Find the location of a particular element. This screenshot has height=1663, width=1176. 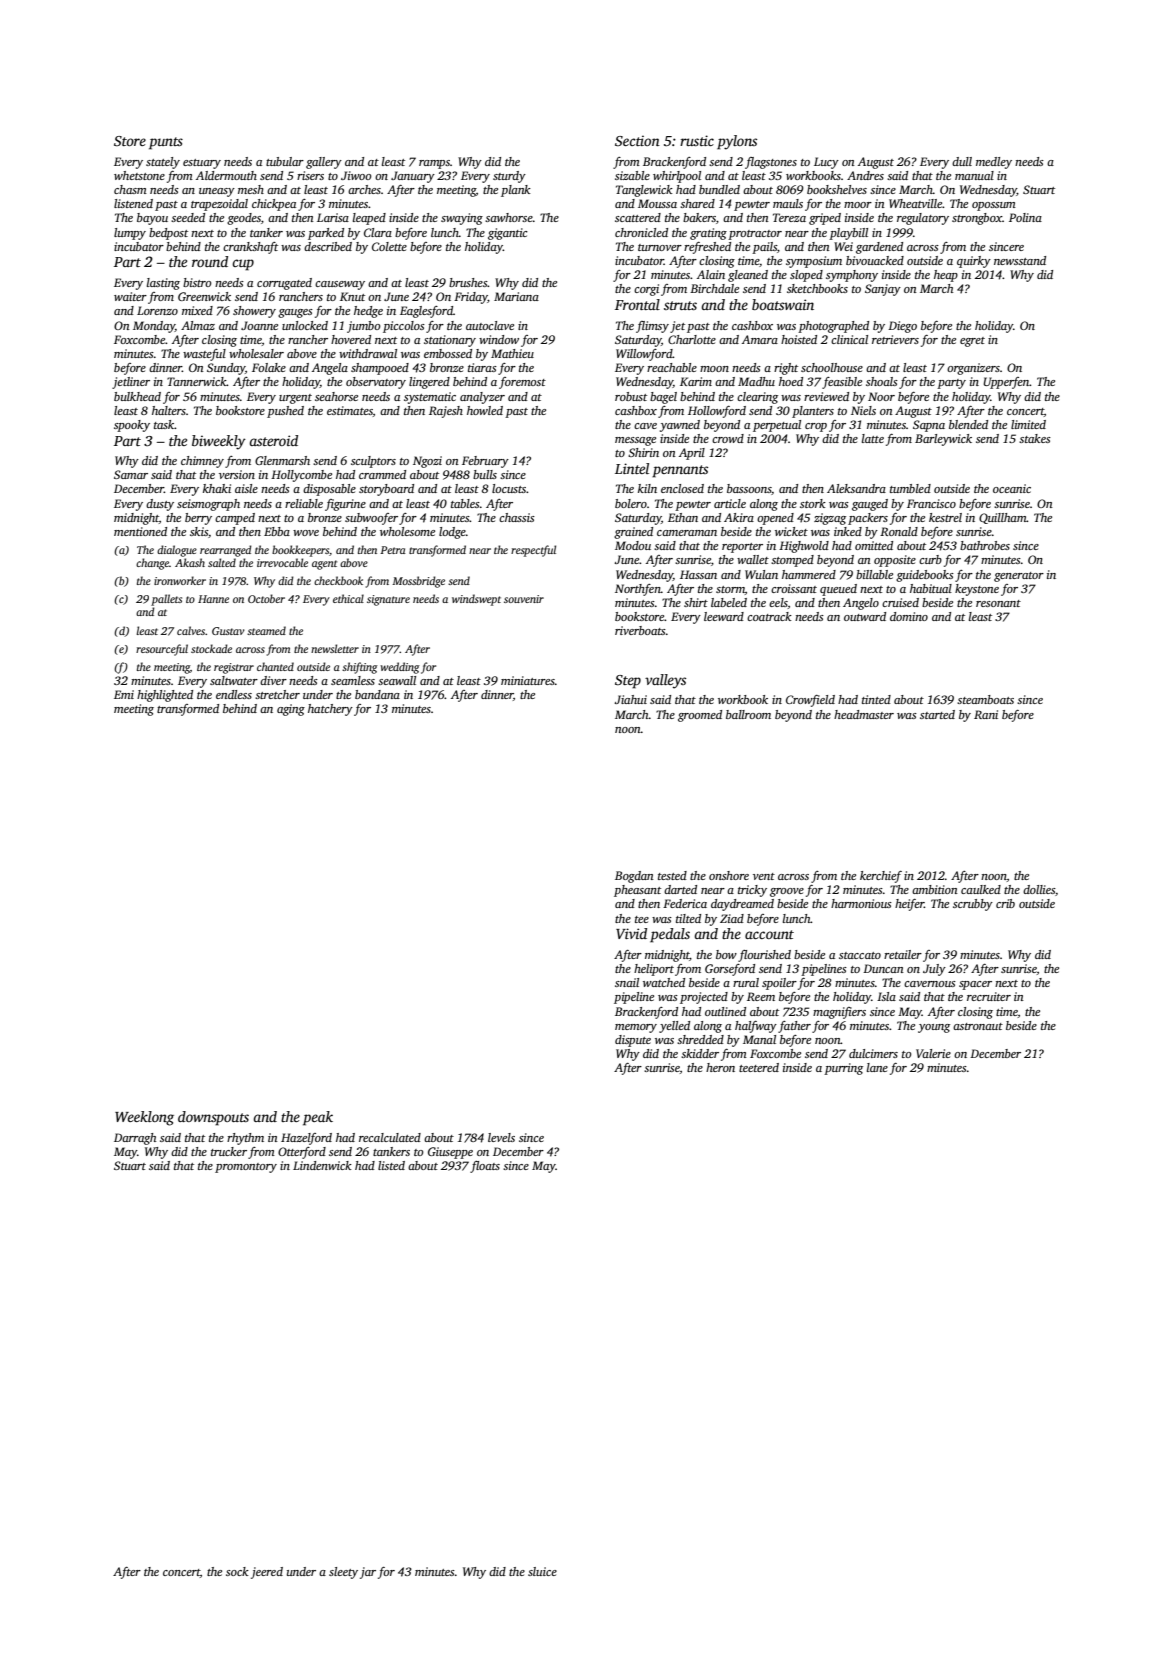

dispute is located at coordinates (633, 1041).
